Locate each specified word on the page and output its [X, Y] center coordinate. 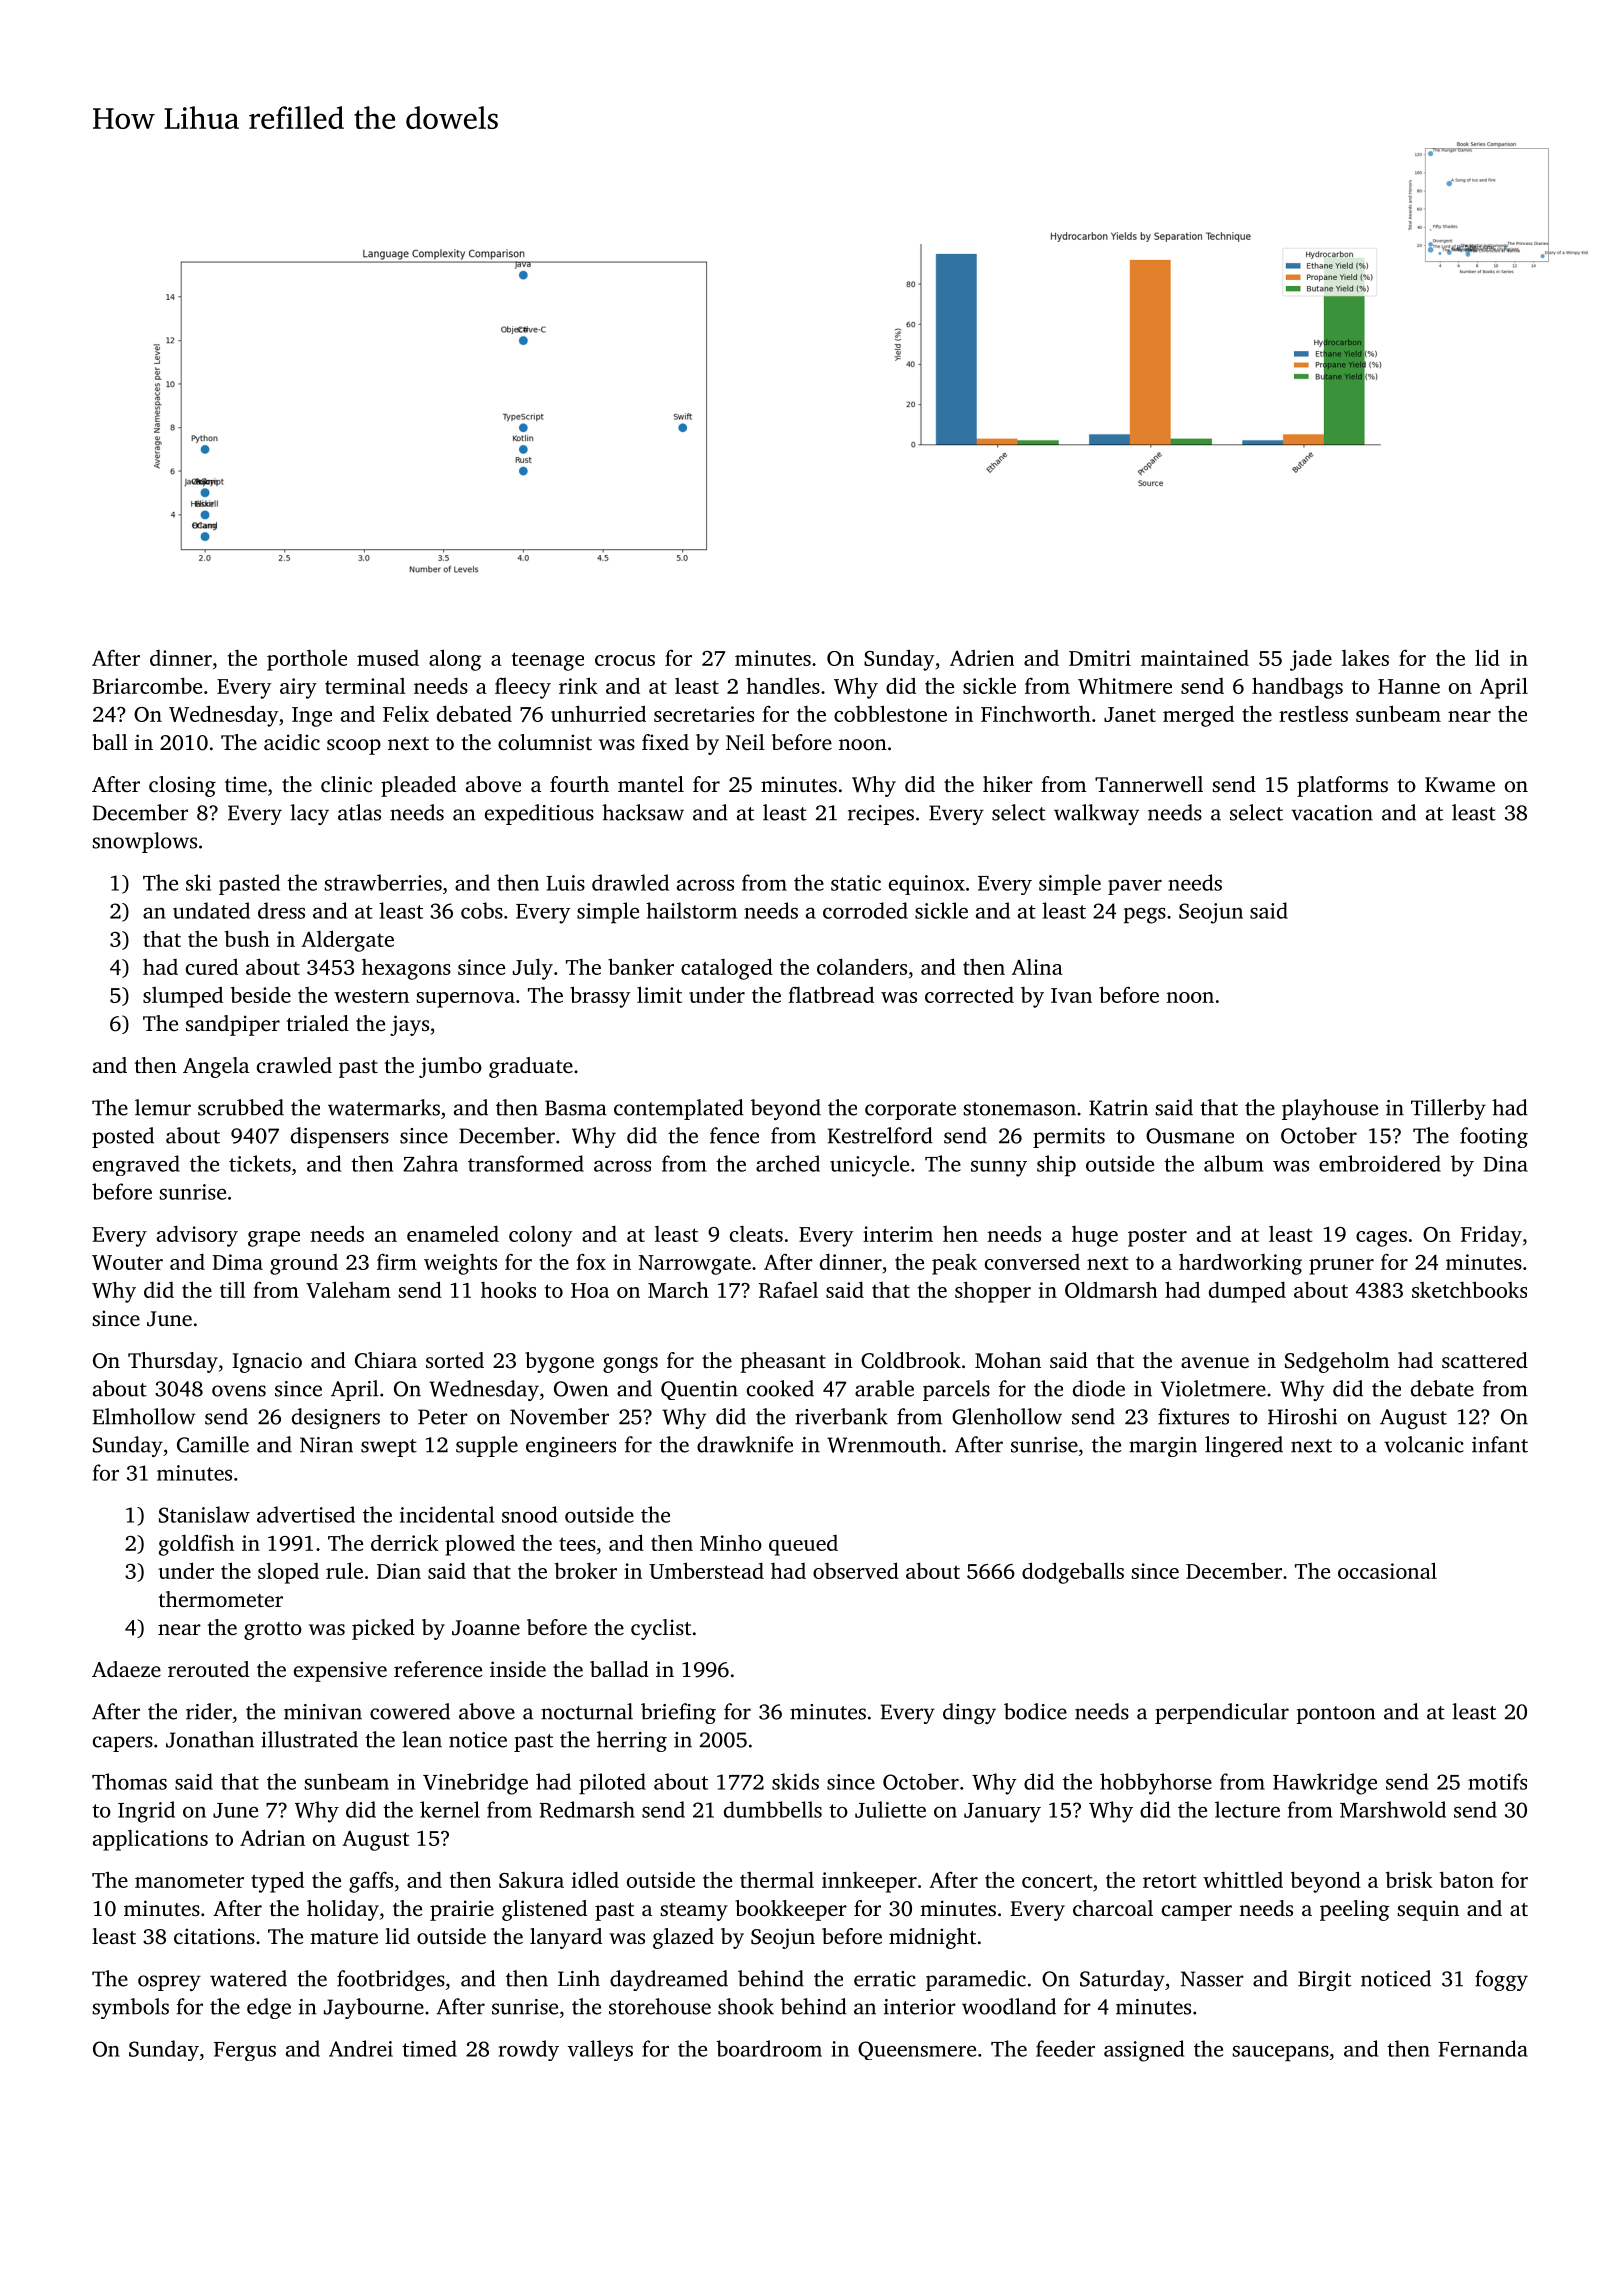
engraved [136, 1165]
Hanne [1409, 686]
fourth [579, 784]
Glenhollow [1007, 1416]
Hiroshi [1302, 1416]
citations [214, 1936]
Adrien [982, 658]
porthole [307, 660]
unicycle [869, 1166]
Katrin [1118, 1108]
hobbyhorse [1156, 1784]
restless [1313, 714]
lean [422, 1739]
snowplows [144, 842]
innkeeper [869, 1882]
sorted [455, 1360]
